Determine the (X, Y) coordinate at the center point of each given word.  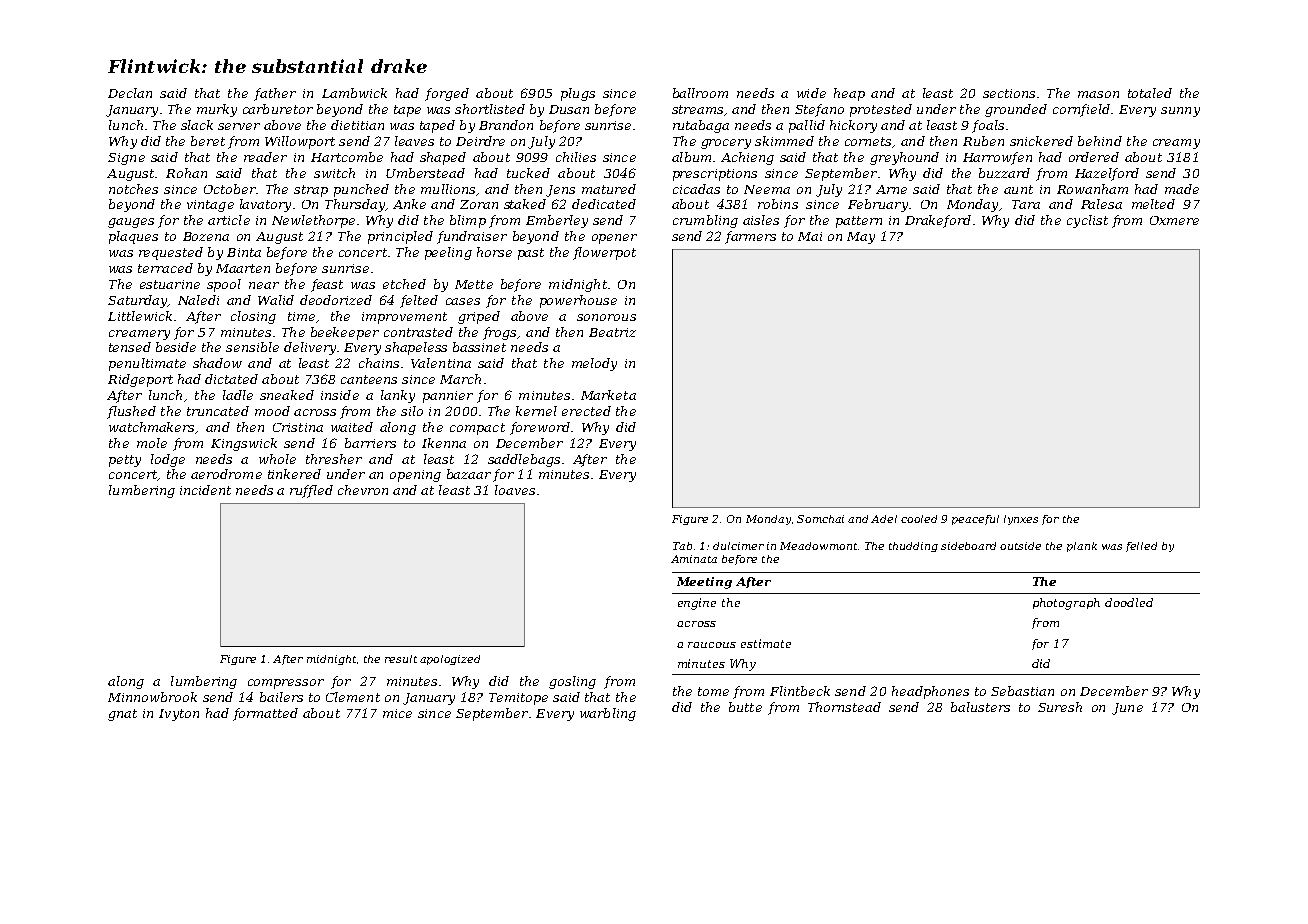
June (1127, 709)
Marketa (608, 395)
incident (205, 490)
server (239, 126)
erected (586, 411)
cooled (919, 519)
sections (1009, 93)
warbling (608, 714)
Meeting (704, 583)
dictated (231, 379)
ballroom (700, 93)
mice (397, 713)
